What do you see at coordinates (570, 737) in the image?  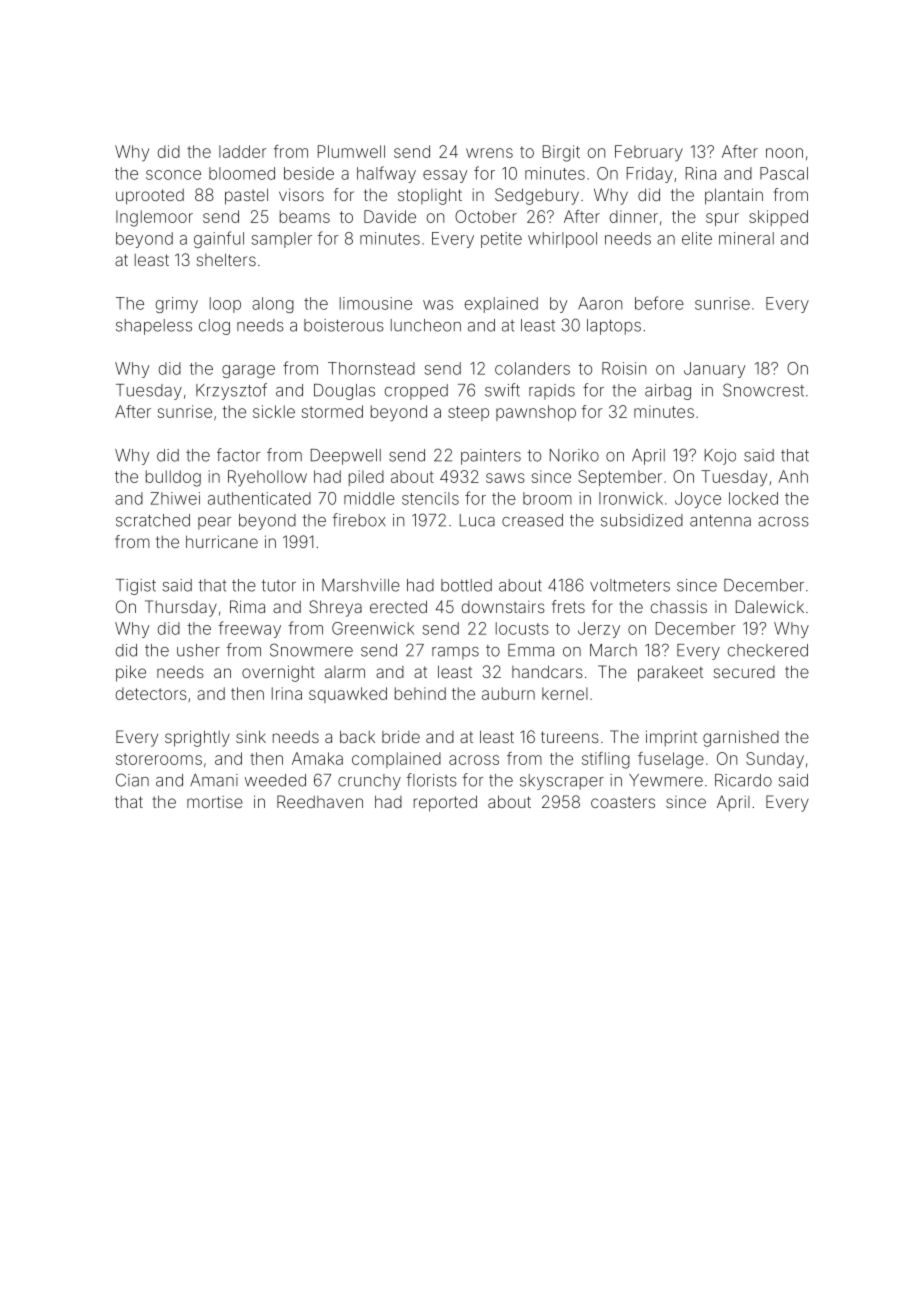 I see `tureens` at bounding box center [570, 737].
